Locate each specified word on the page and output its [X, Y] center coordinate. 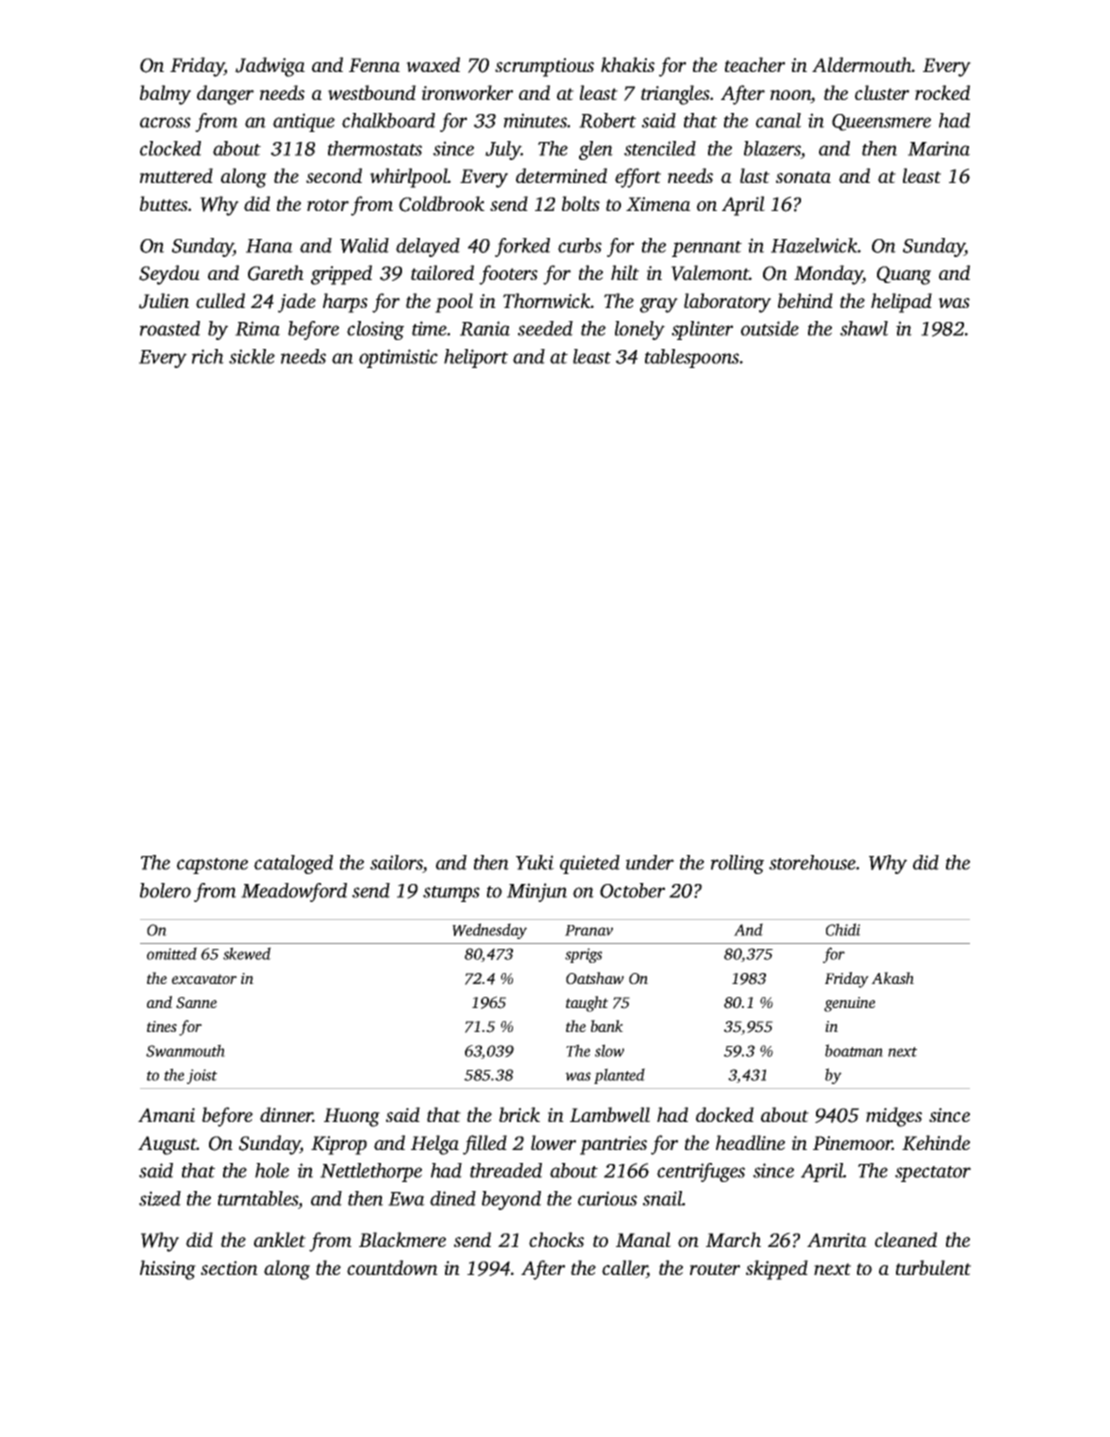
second [334, 175]
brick [519, 1114]
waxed [433, 64]
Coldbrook [442, 204]
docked [725, 1114]
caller [624, 1269]
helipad [901, 303]
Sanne [196, 1003]
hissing [168, 1270]
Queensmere [881, 122]
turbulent [933, 1267]
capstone [212, 866]
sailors [396, 864]
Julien [164, 301]
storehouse [812, 862]
